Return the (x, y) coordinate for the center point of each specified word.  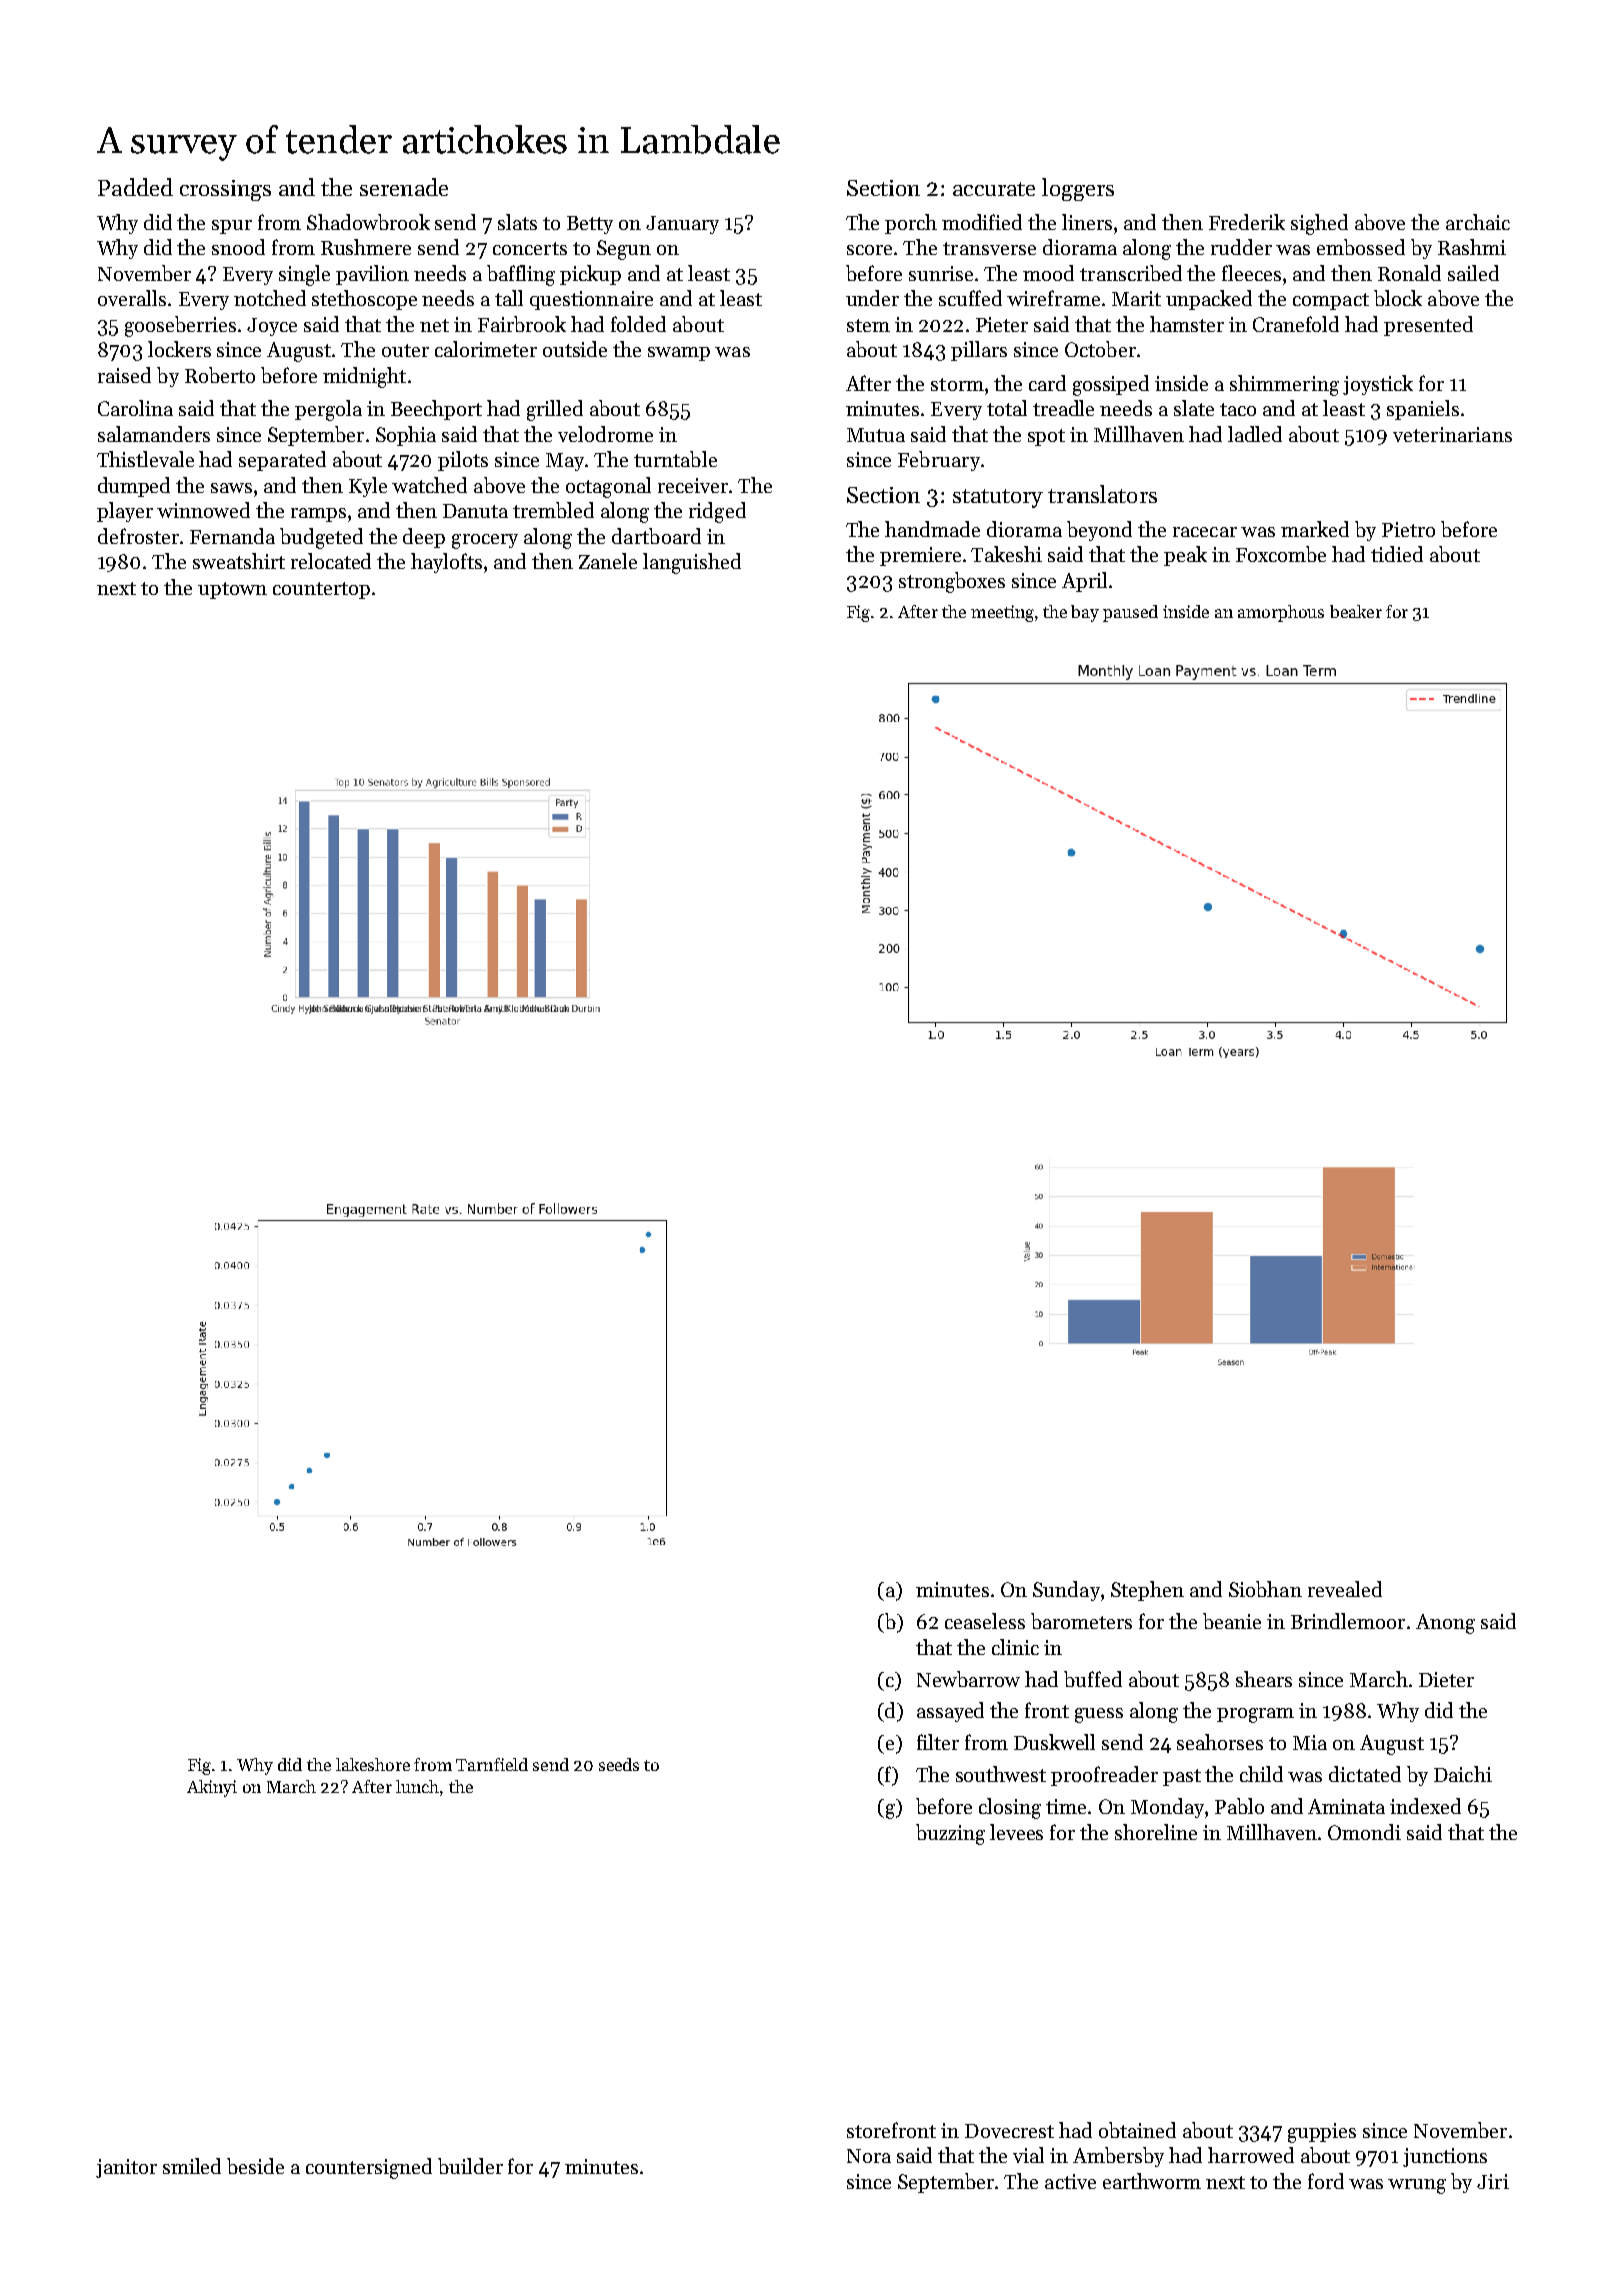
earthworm (1152, 2181)
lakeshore (373, 1764)
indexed (1425, 1806)
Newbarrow (968, 1679)
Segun (624, 250)
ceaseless (985, 1621)
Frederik (1247, 222)
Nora (869, 2156)
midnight (364, 377)
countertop (321, 590)
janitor (126, 2168)
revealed (1345, 1589)
